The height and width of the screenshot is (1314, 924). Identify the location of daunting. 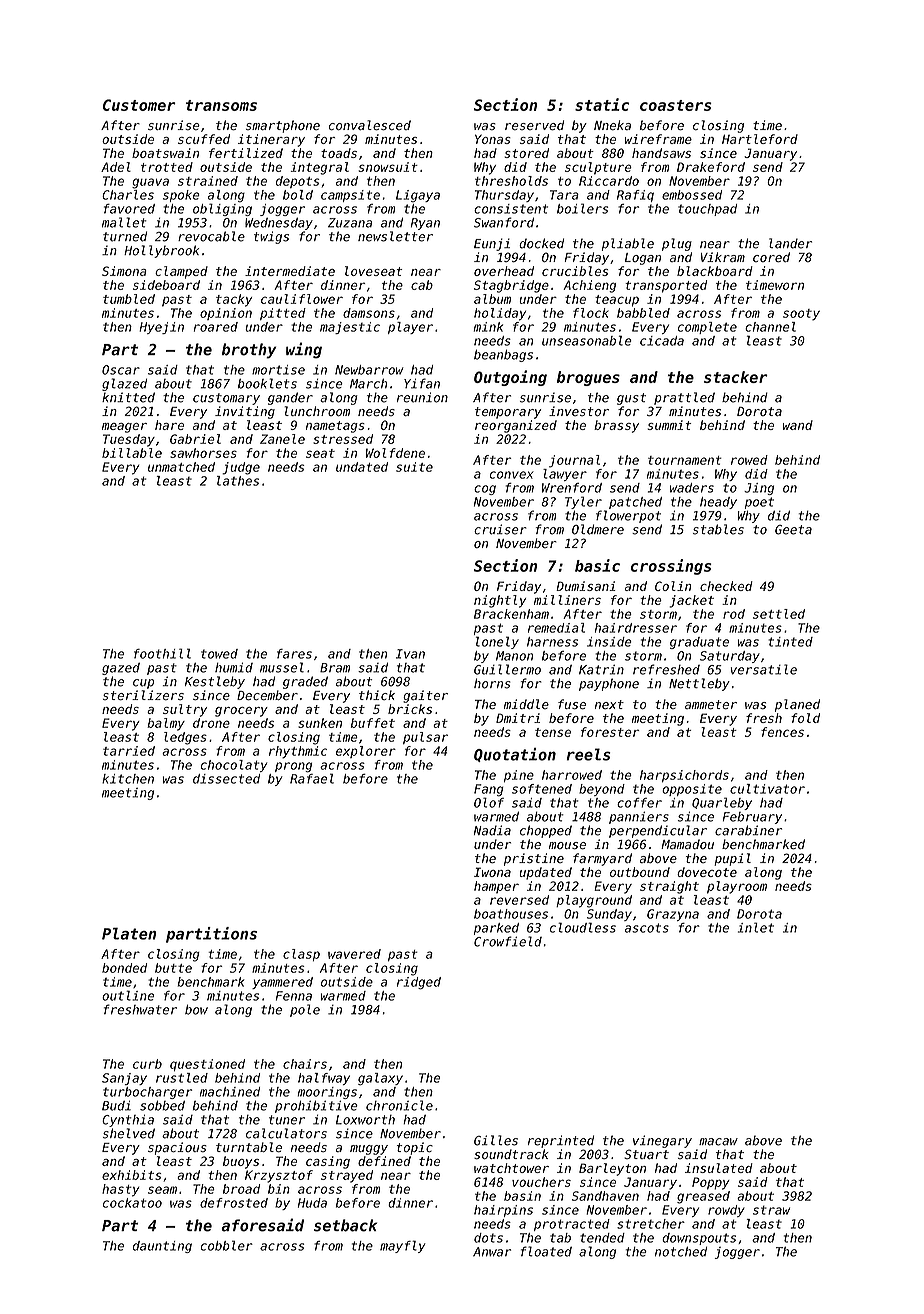
(162, 1247).
